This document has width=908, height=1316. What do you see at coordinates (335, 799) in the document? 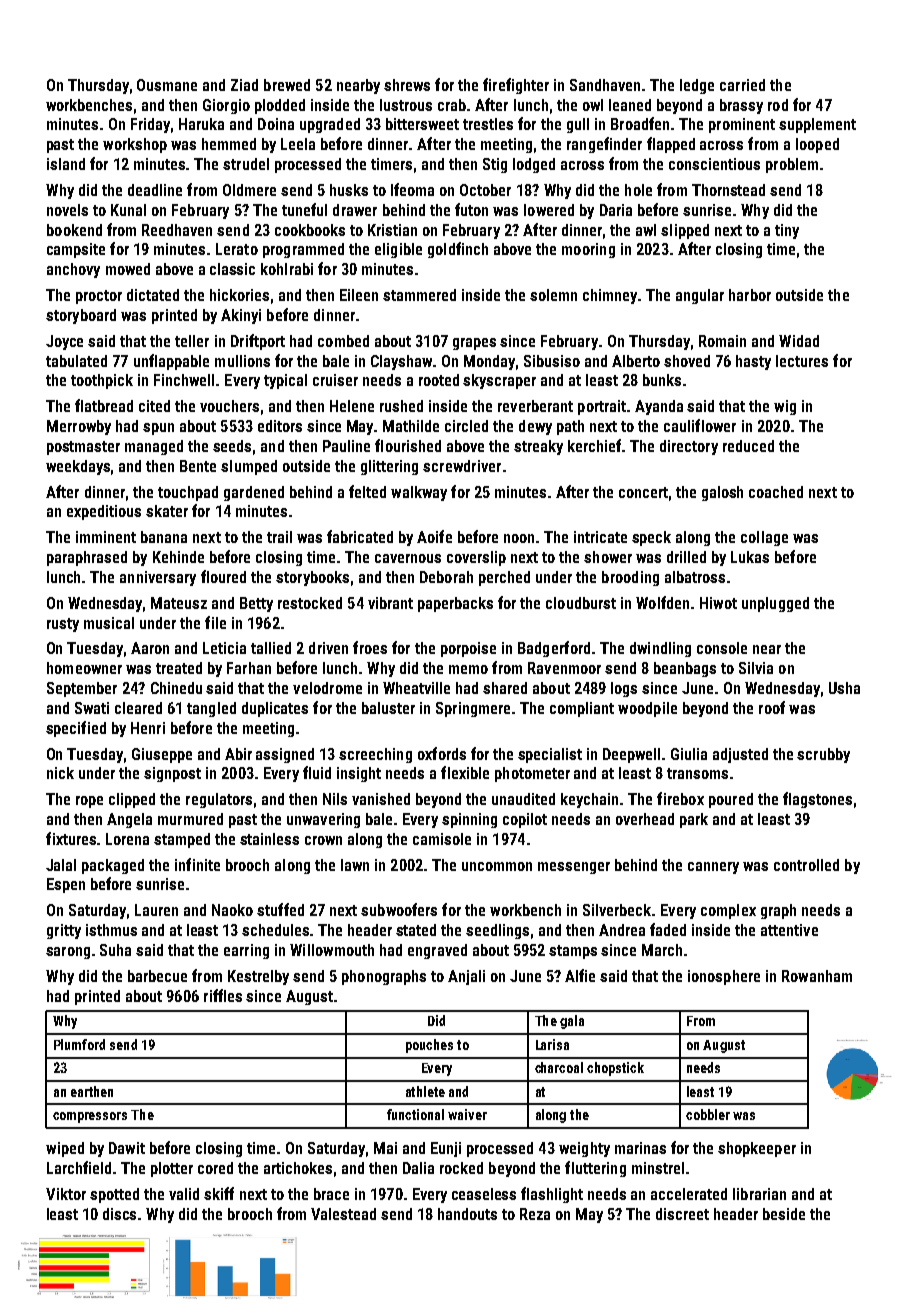
I see `Nils` at bounding box center [335, 799].
